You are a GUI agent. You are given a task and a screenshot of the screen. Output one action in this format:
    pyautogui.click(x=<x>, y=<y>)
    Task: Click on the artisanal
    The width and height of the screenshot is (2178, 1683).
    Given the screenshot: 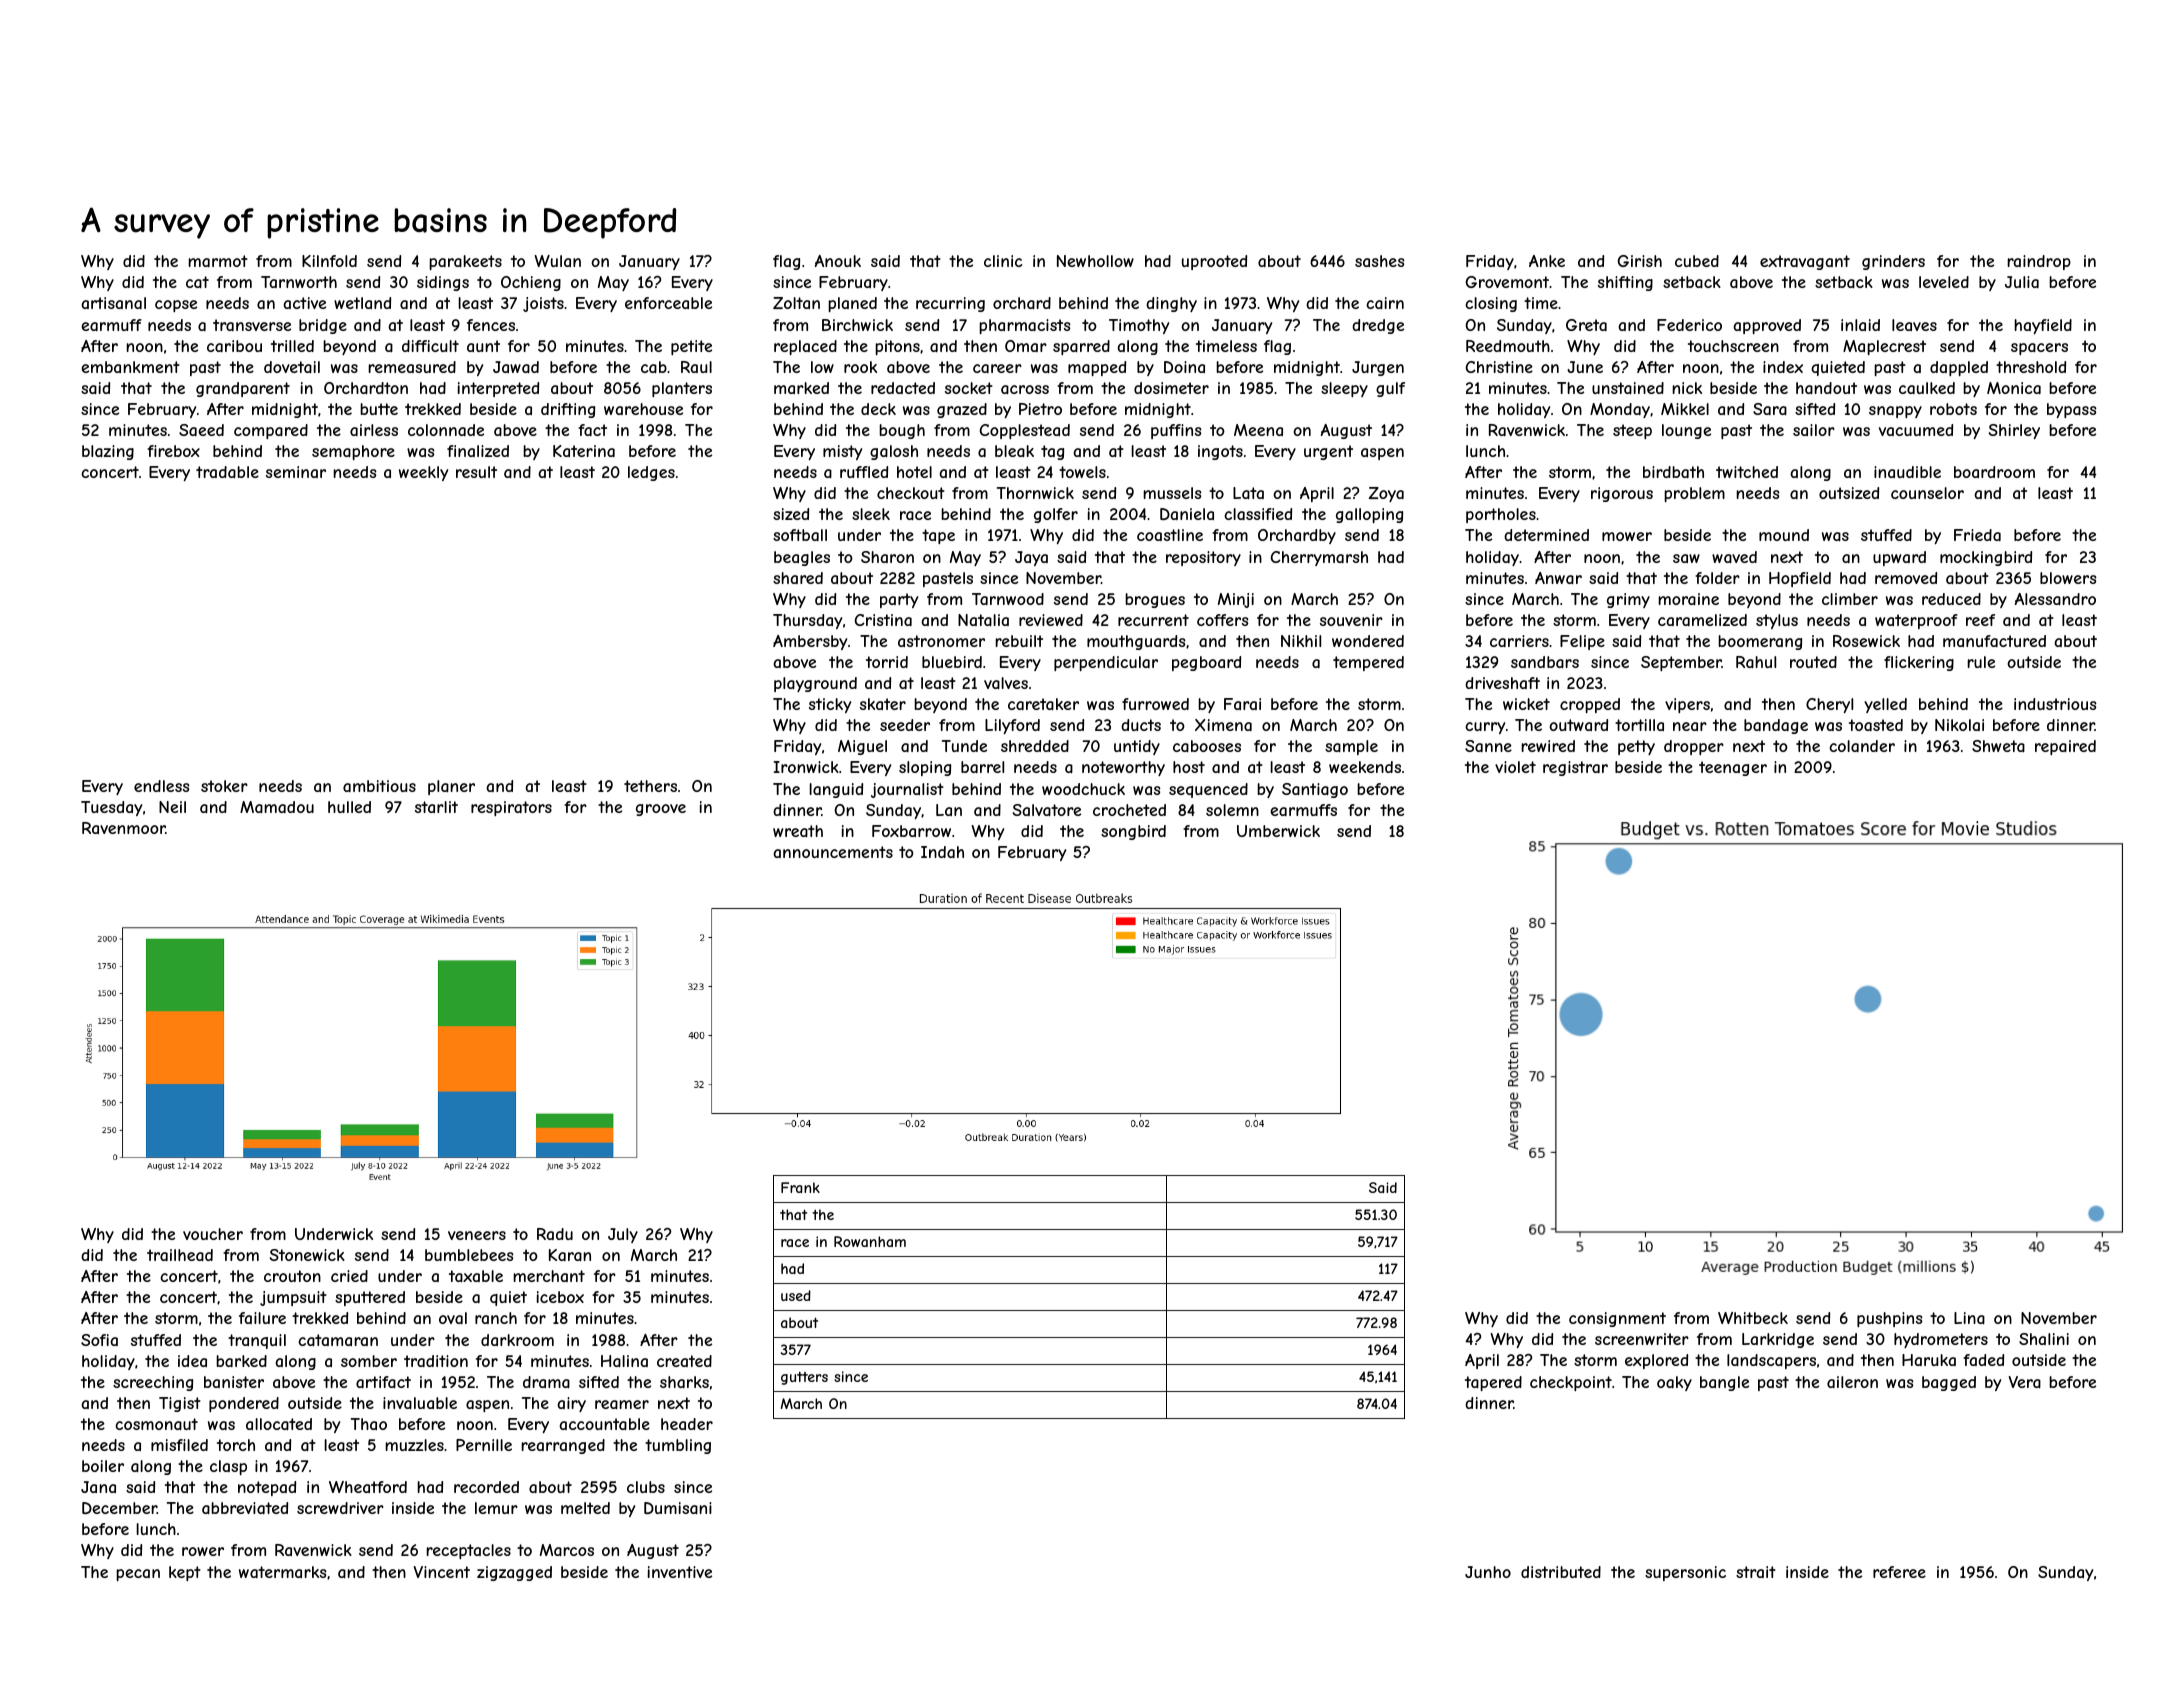 What is the action you would take?
    pyautogui.click(x=113, y=303)
